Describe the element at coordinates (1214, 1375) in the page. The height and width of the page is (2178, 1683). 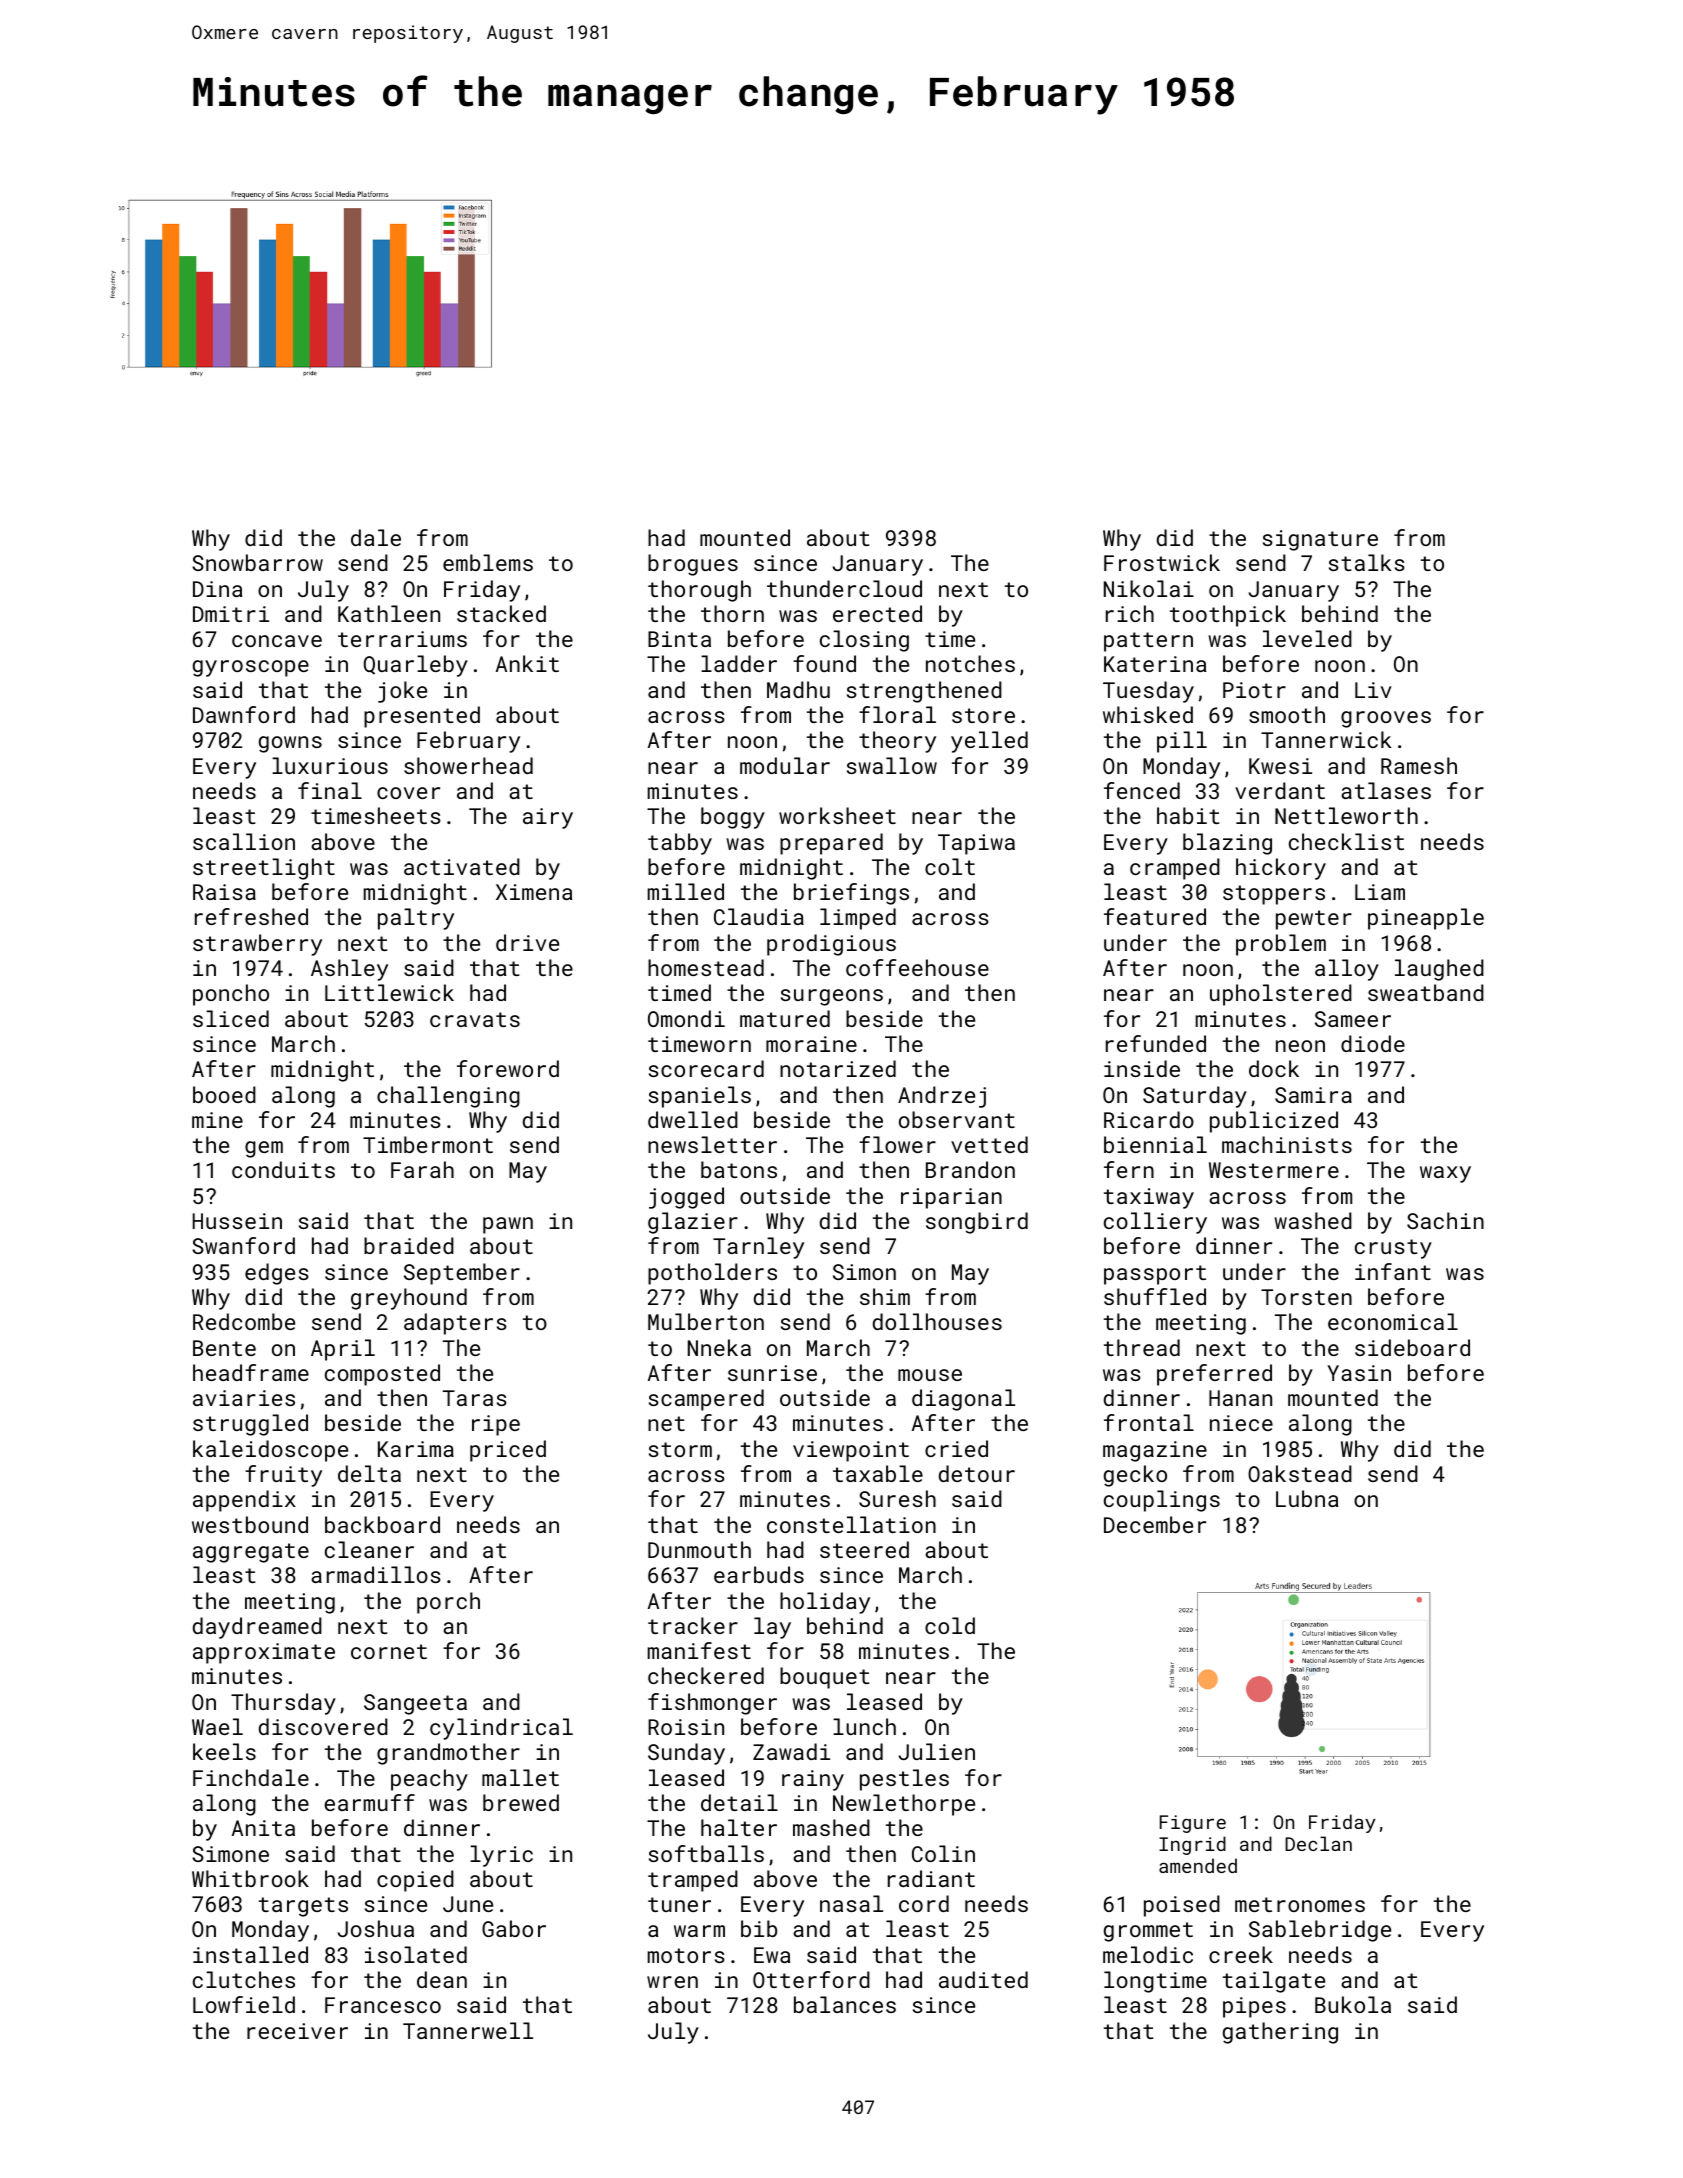
I see `preferred` at that location.
